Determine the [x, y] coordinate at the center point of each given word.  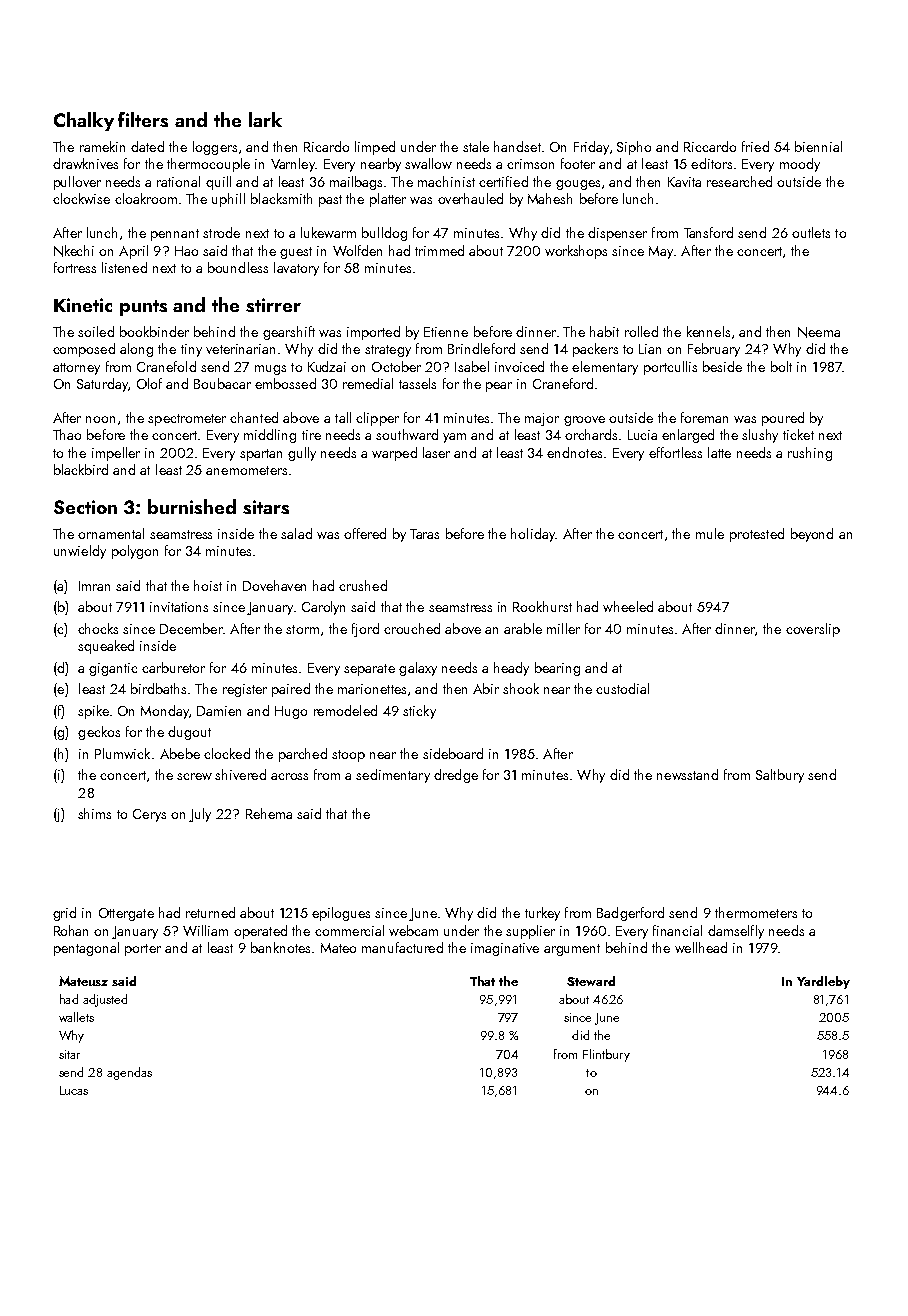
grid [64, 914]
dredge [456, 776]
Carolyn [323, 608]
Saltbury [780, 776]
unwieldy [80, 552]
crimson [530, 164]
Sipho [634, 148]
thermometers [756, 912]
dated [147, 146]
